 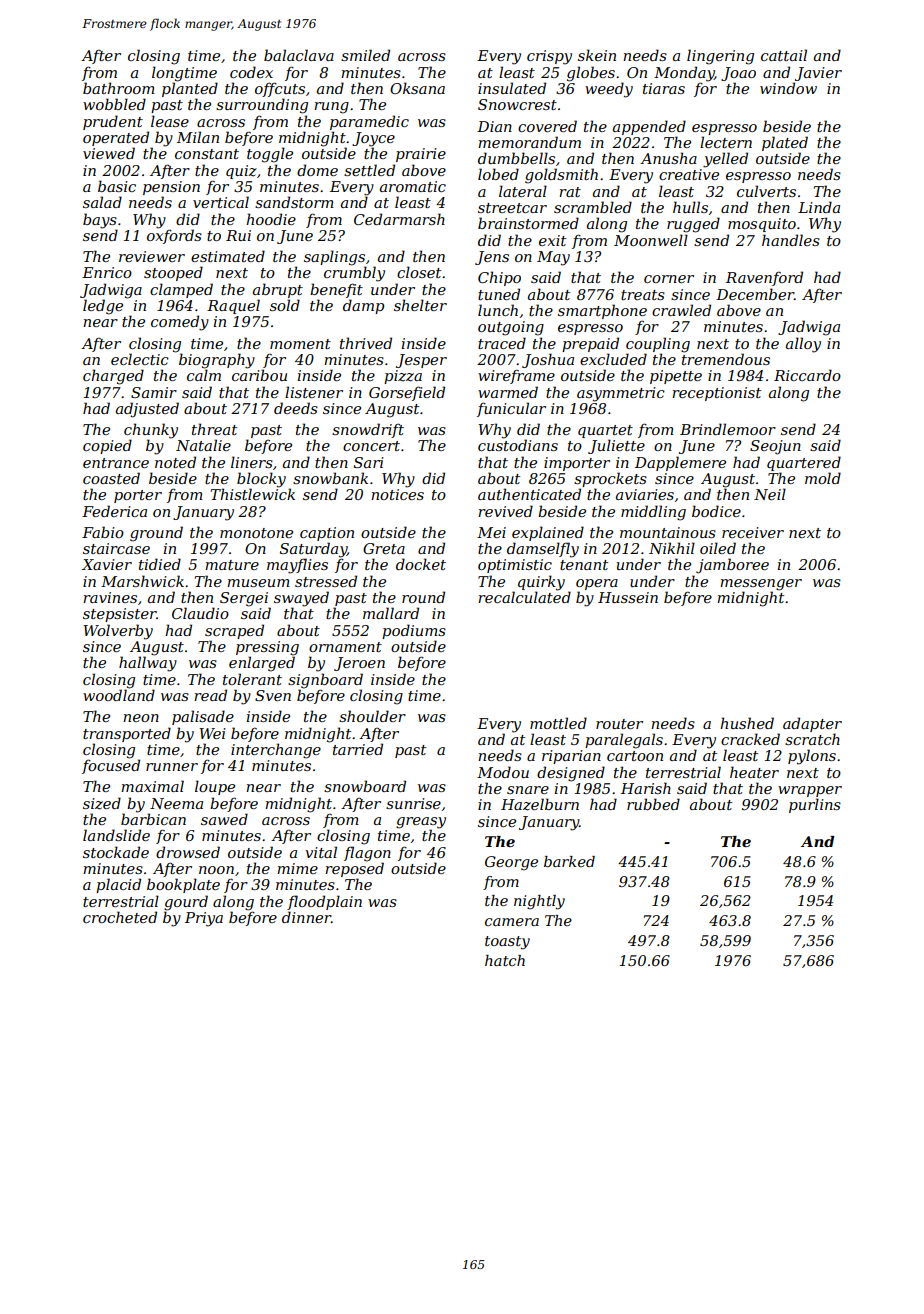 I want to click on Moonwell, so click(x=651, y=240).
